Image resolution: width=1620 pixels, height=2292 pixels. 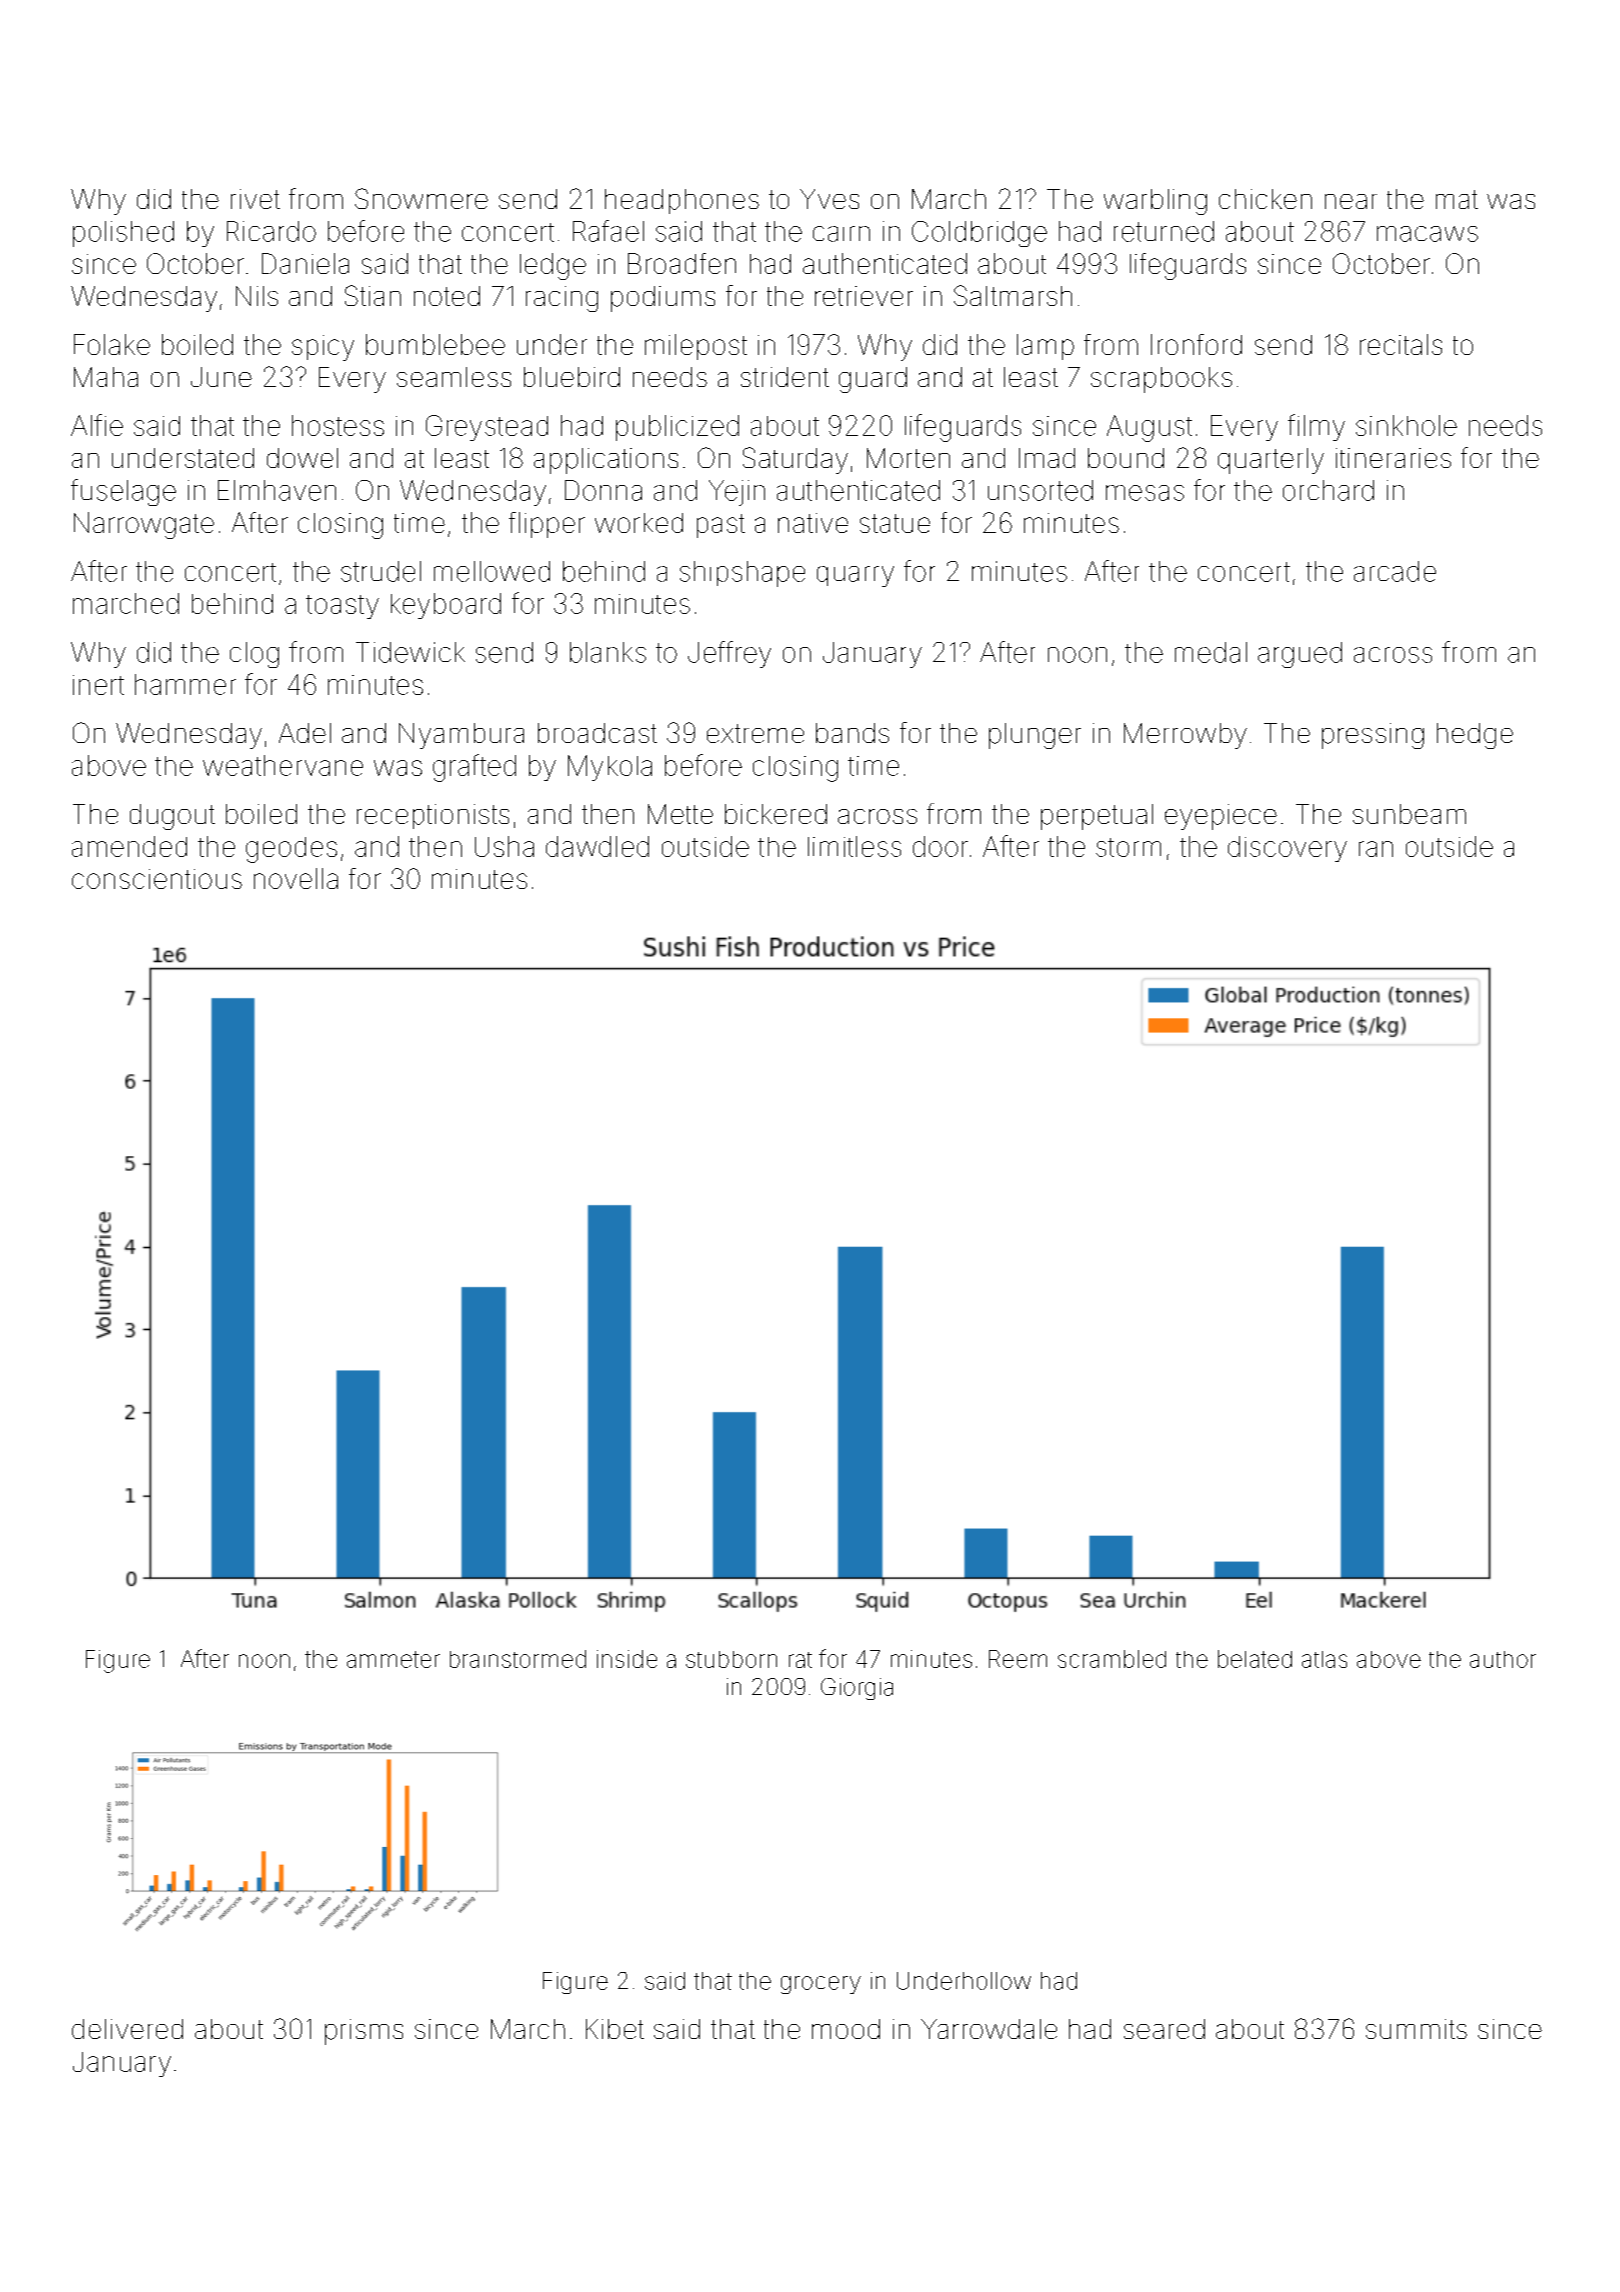 What do you see at coordinates (1185, 736) in the screenshot?
I see `Merrowby` at bounding box center [1185, 736].
